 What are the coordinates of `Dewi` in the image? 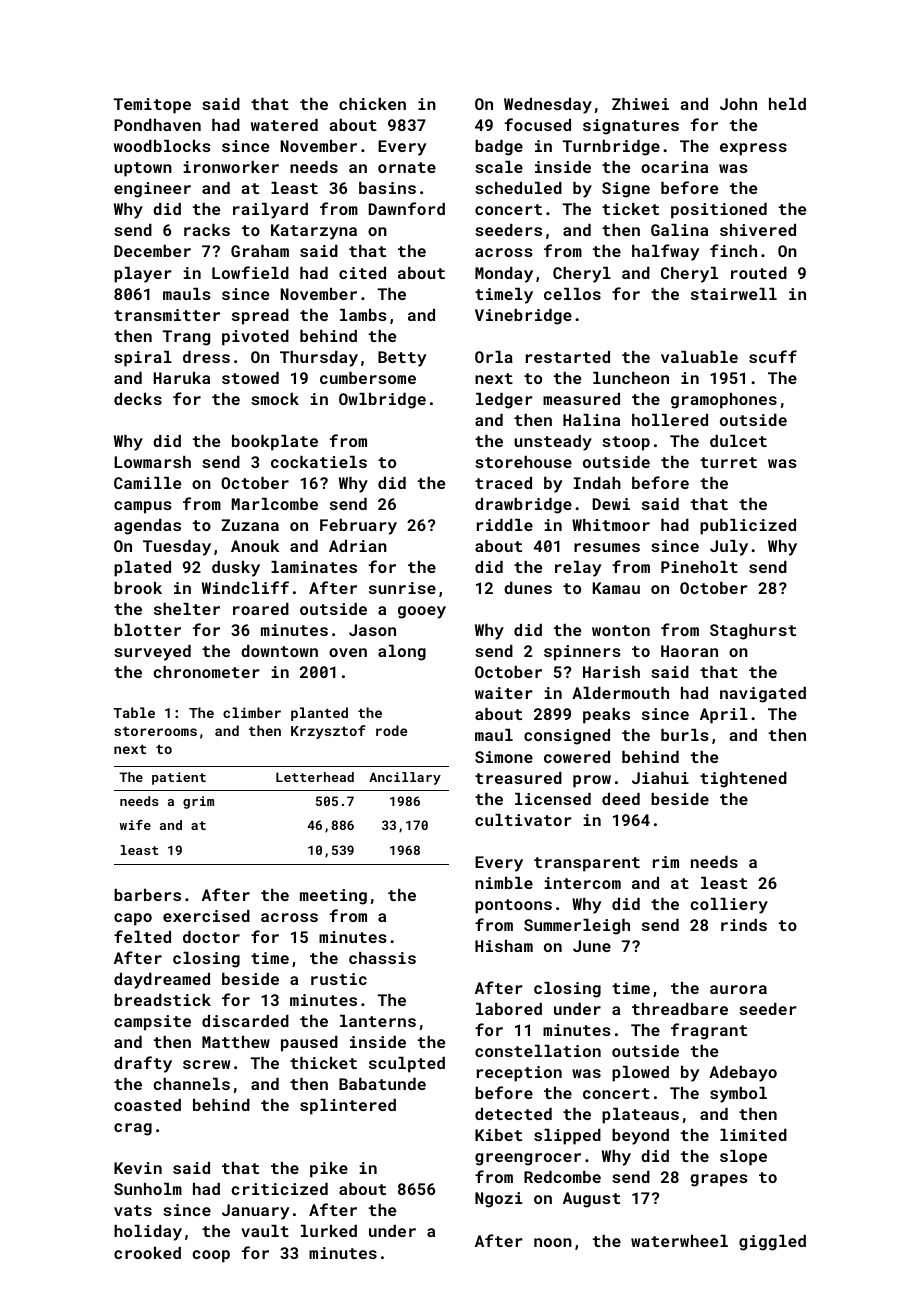 It's located at (611, 504).
